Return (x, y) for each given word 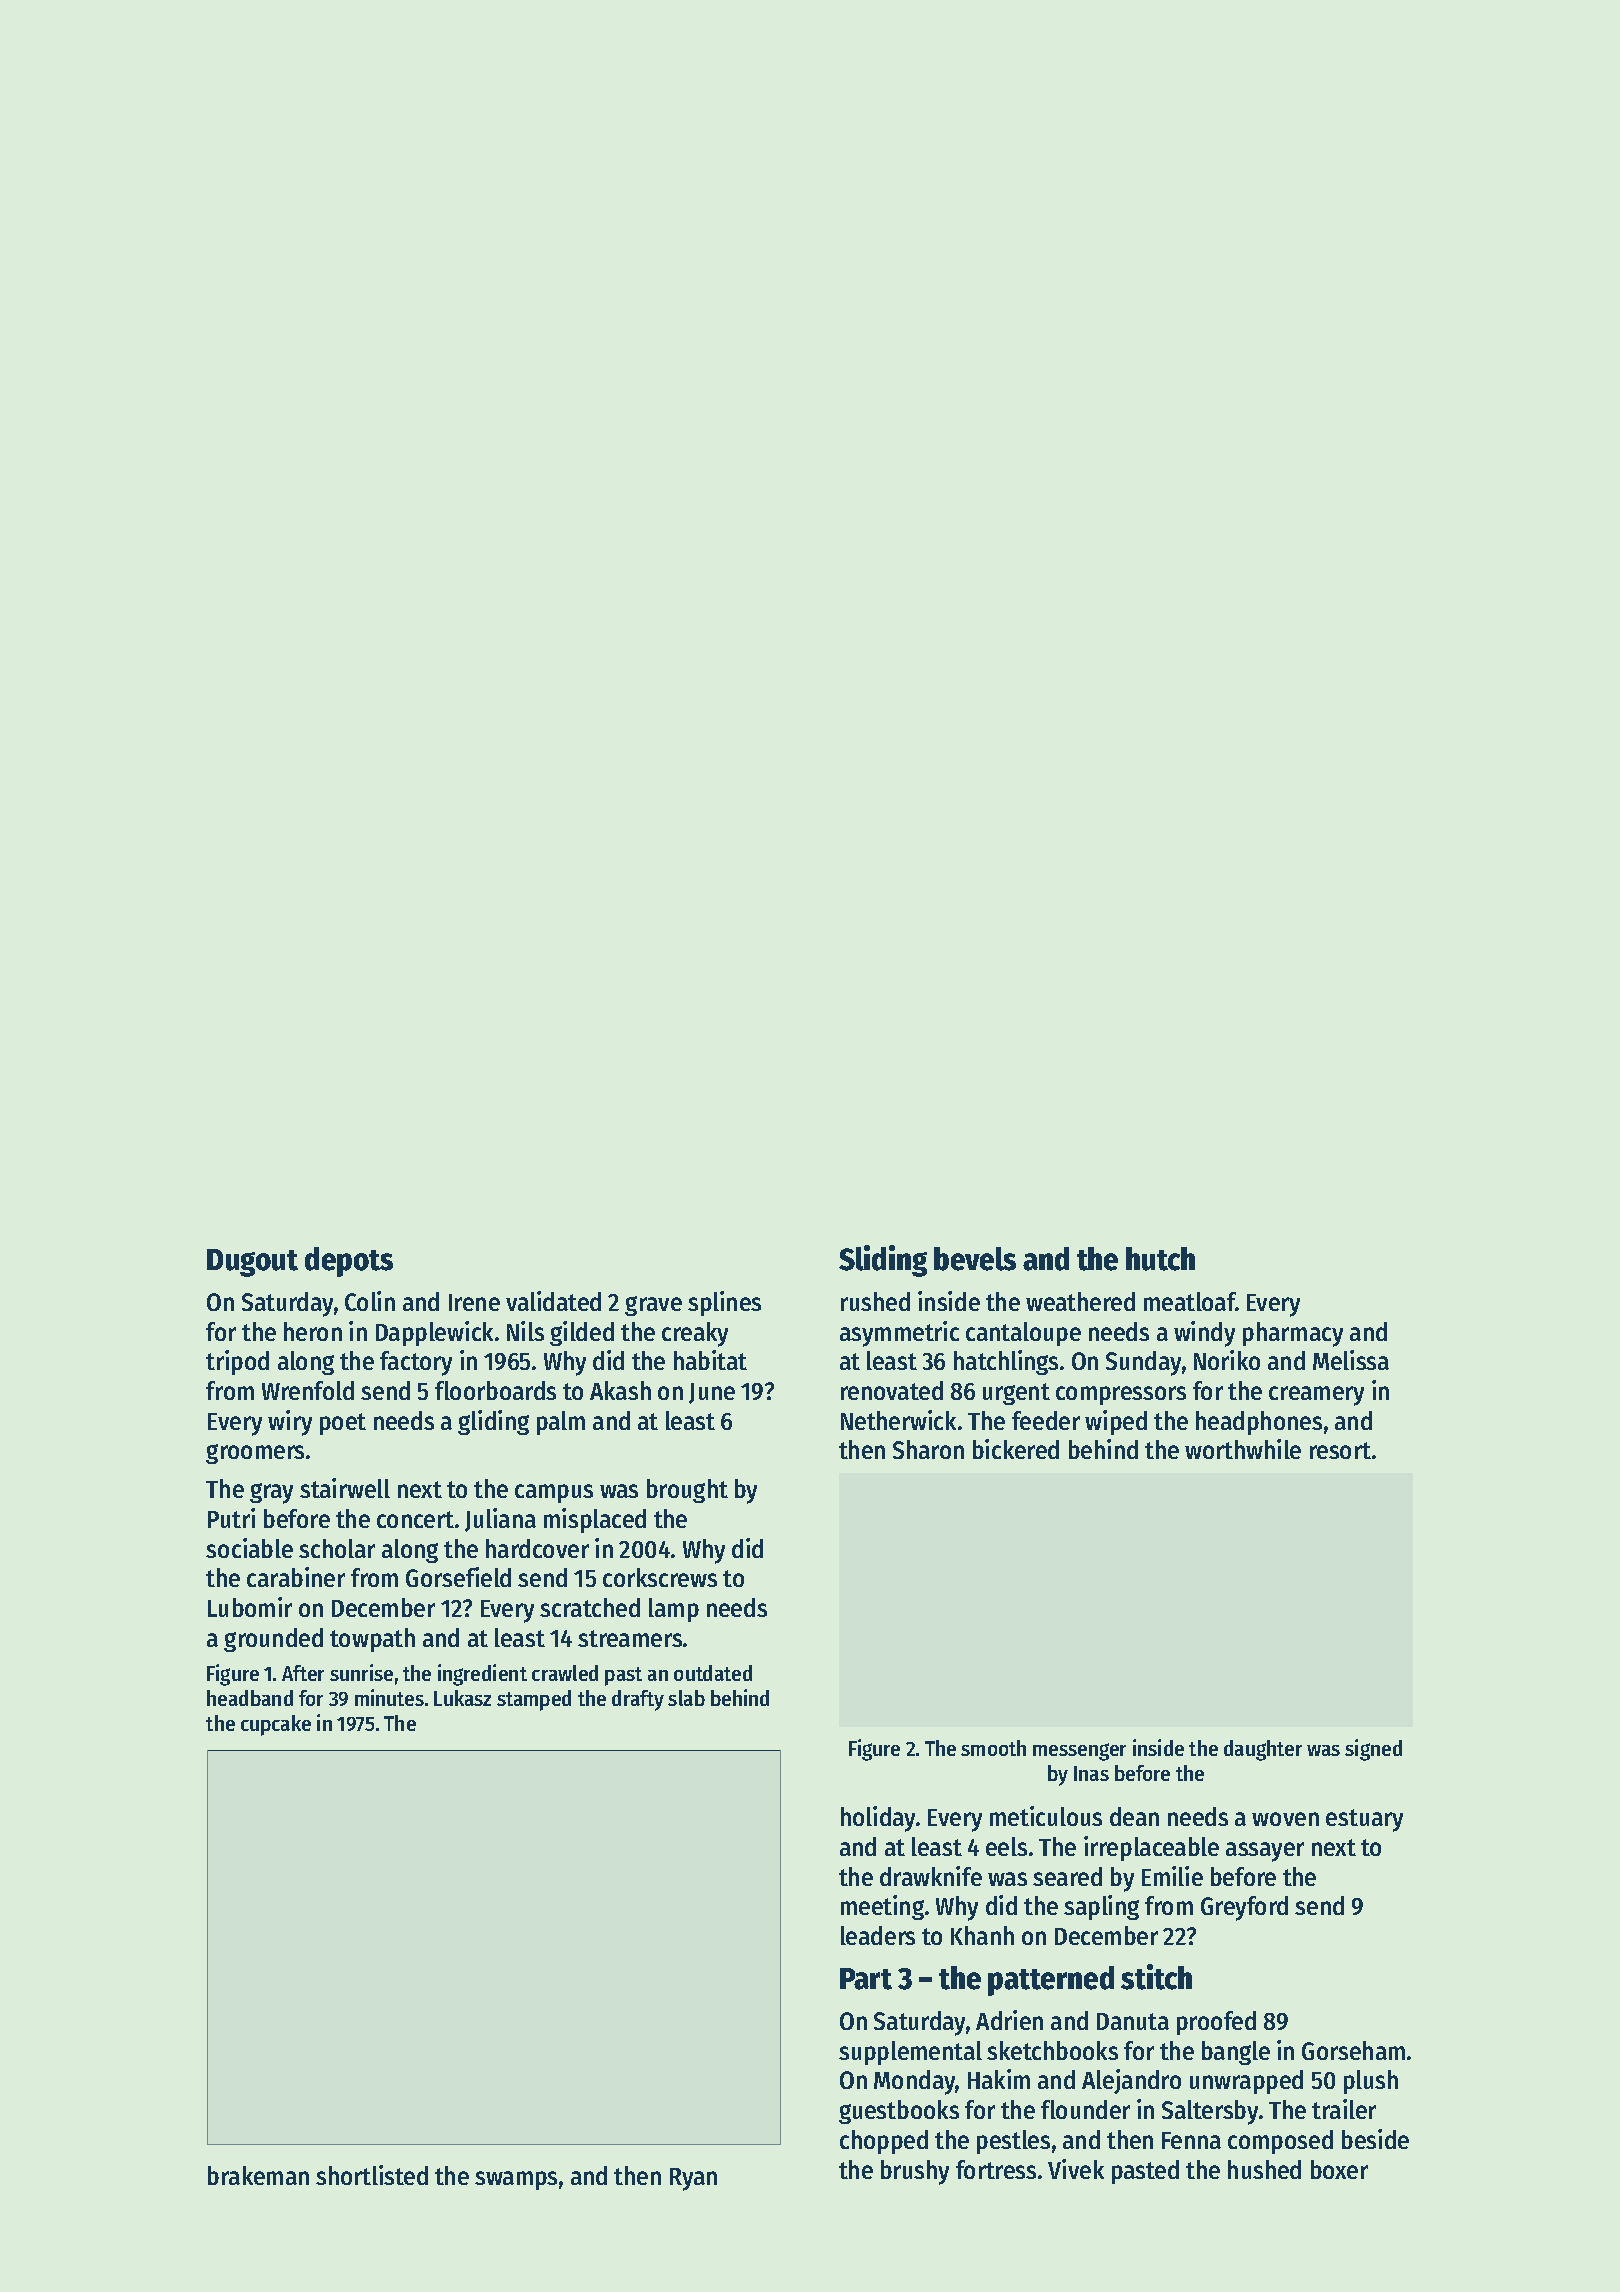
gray (271, 1493)
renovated (892, 1390)
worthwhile (1243, 1449)
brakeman (258, 2175)
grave (653, 1306)
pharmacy (1293, 1334)
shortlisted (372, 2175)
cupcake (276, 1725)
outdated (713, 1673)
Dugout (252, 1263)
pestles (1013, 2142)
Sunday (1143, 1363)
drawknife (931, 1876)
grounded (273, 1640)
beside (1375, 2139)
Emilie (1172, 1876)
